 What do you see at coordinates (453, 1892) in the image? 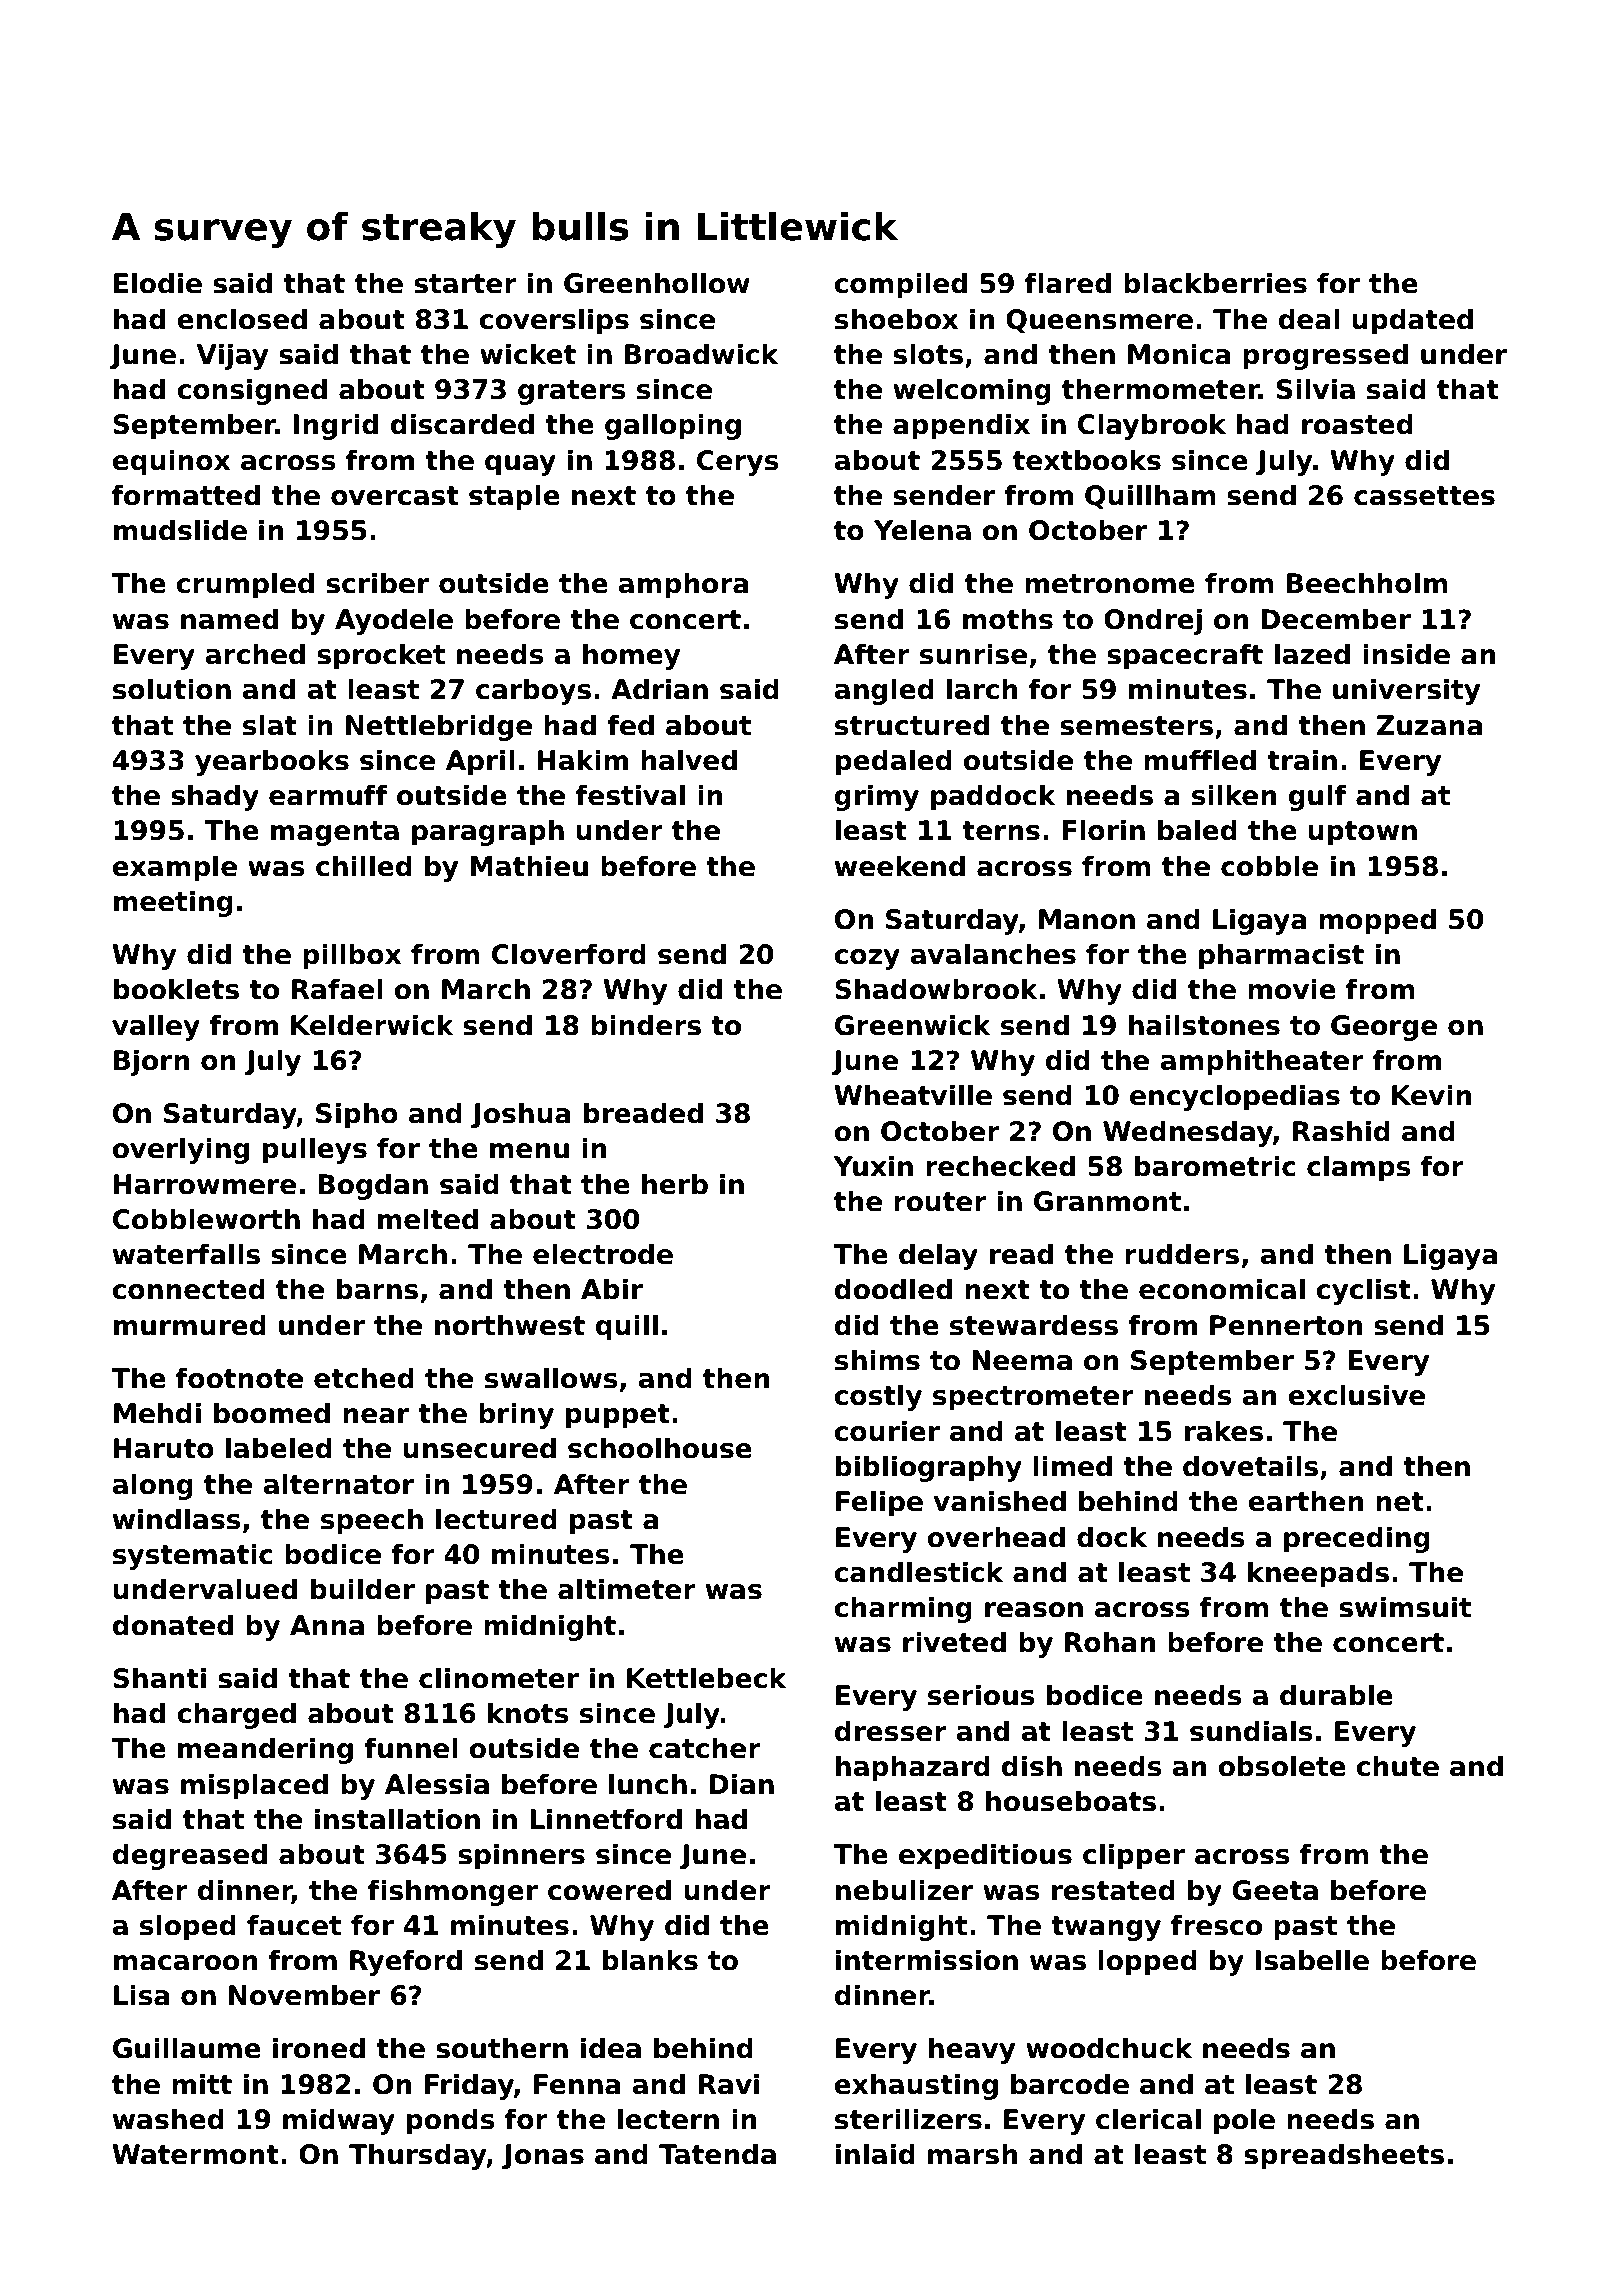
I see `fishmonger` at bounding box center [453, 1892].
